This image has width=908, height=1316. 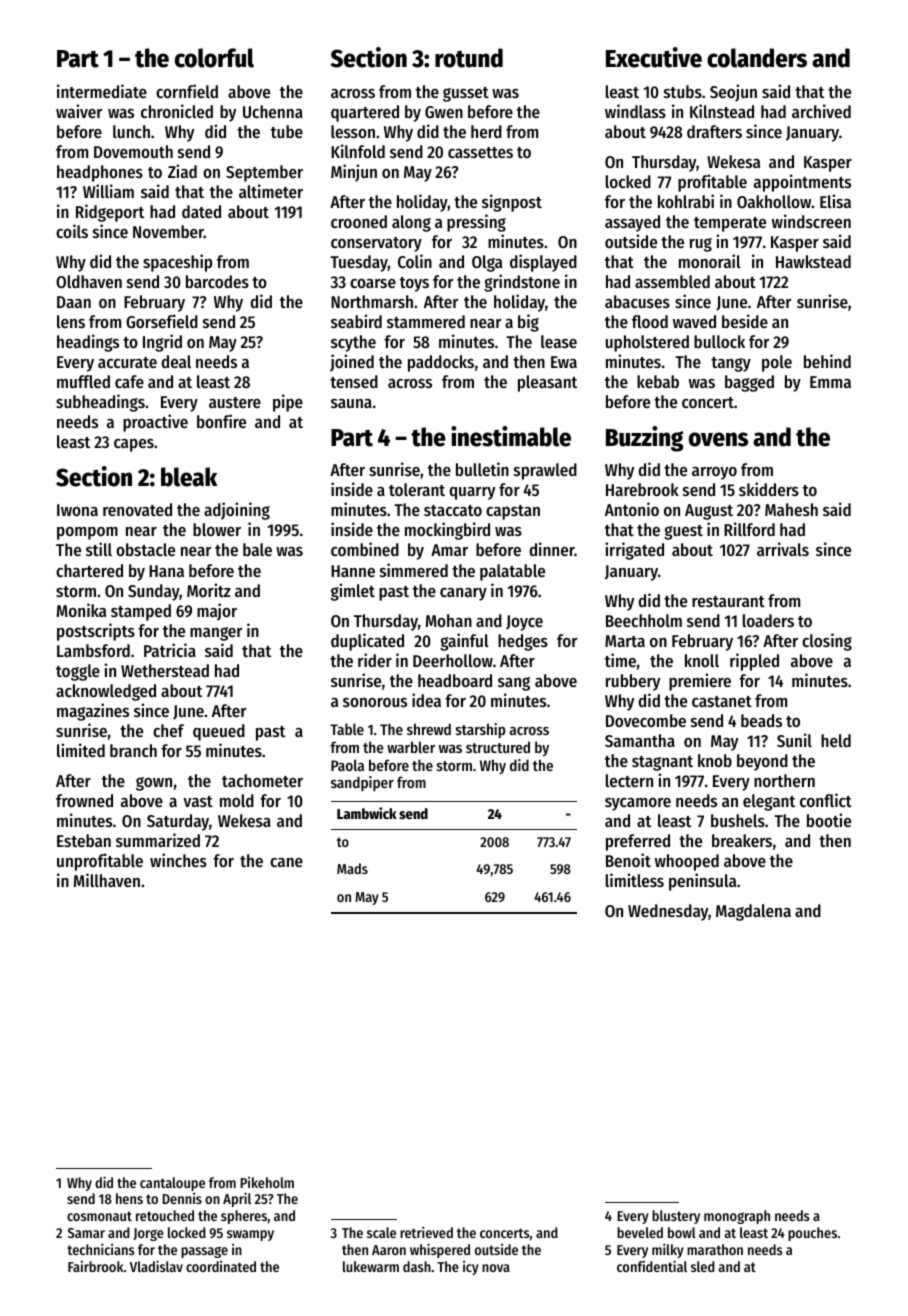 I want to click on restaurant, so click(x=728, y=601).
